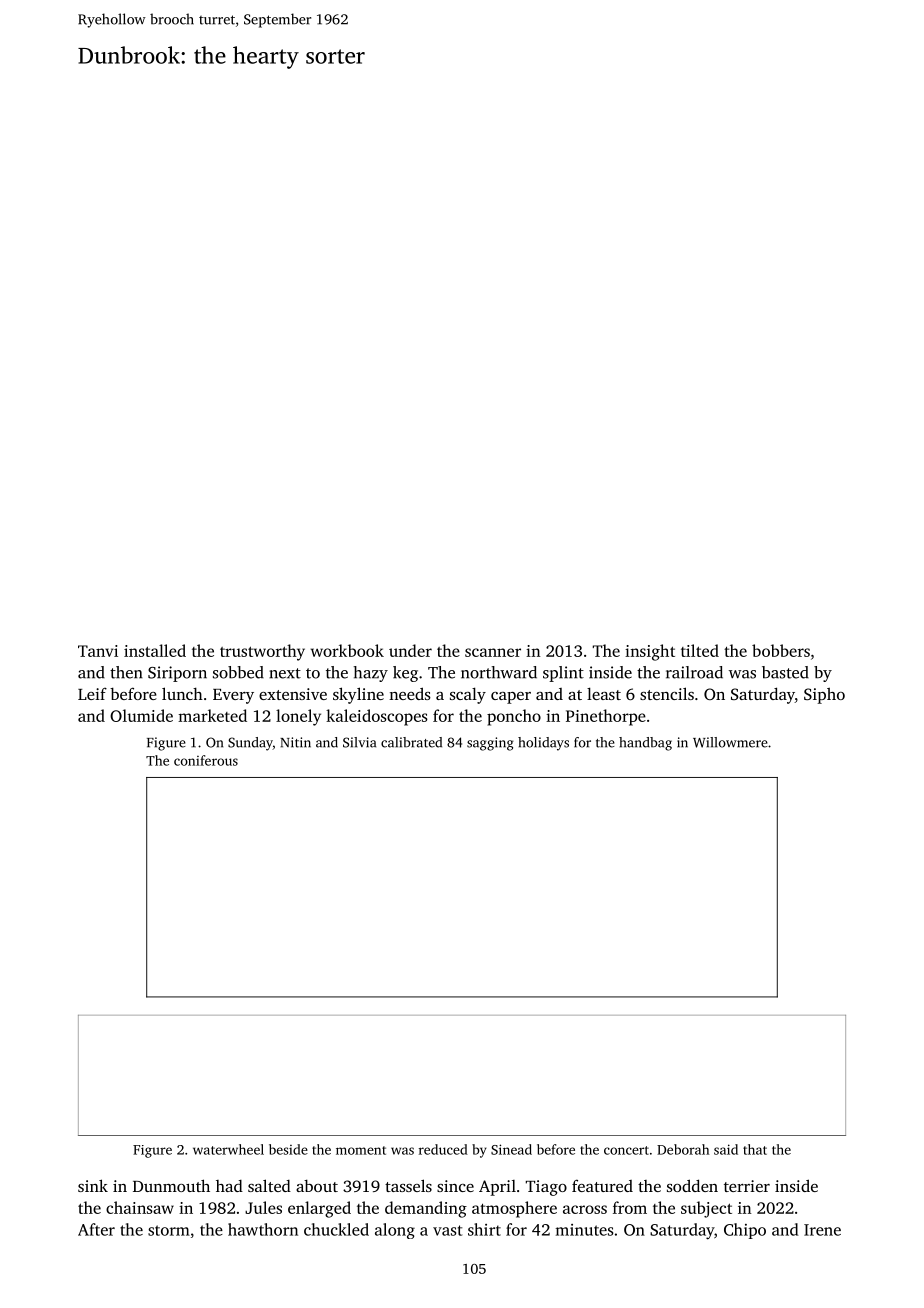  What do you see at coordinates (490, 744) in the screenshot?
I see `sagging` at bounding box center [490, 744].
